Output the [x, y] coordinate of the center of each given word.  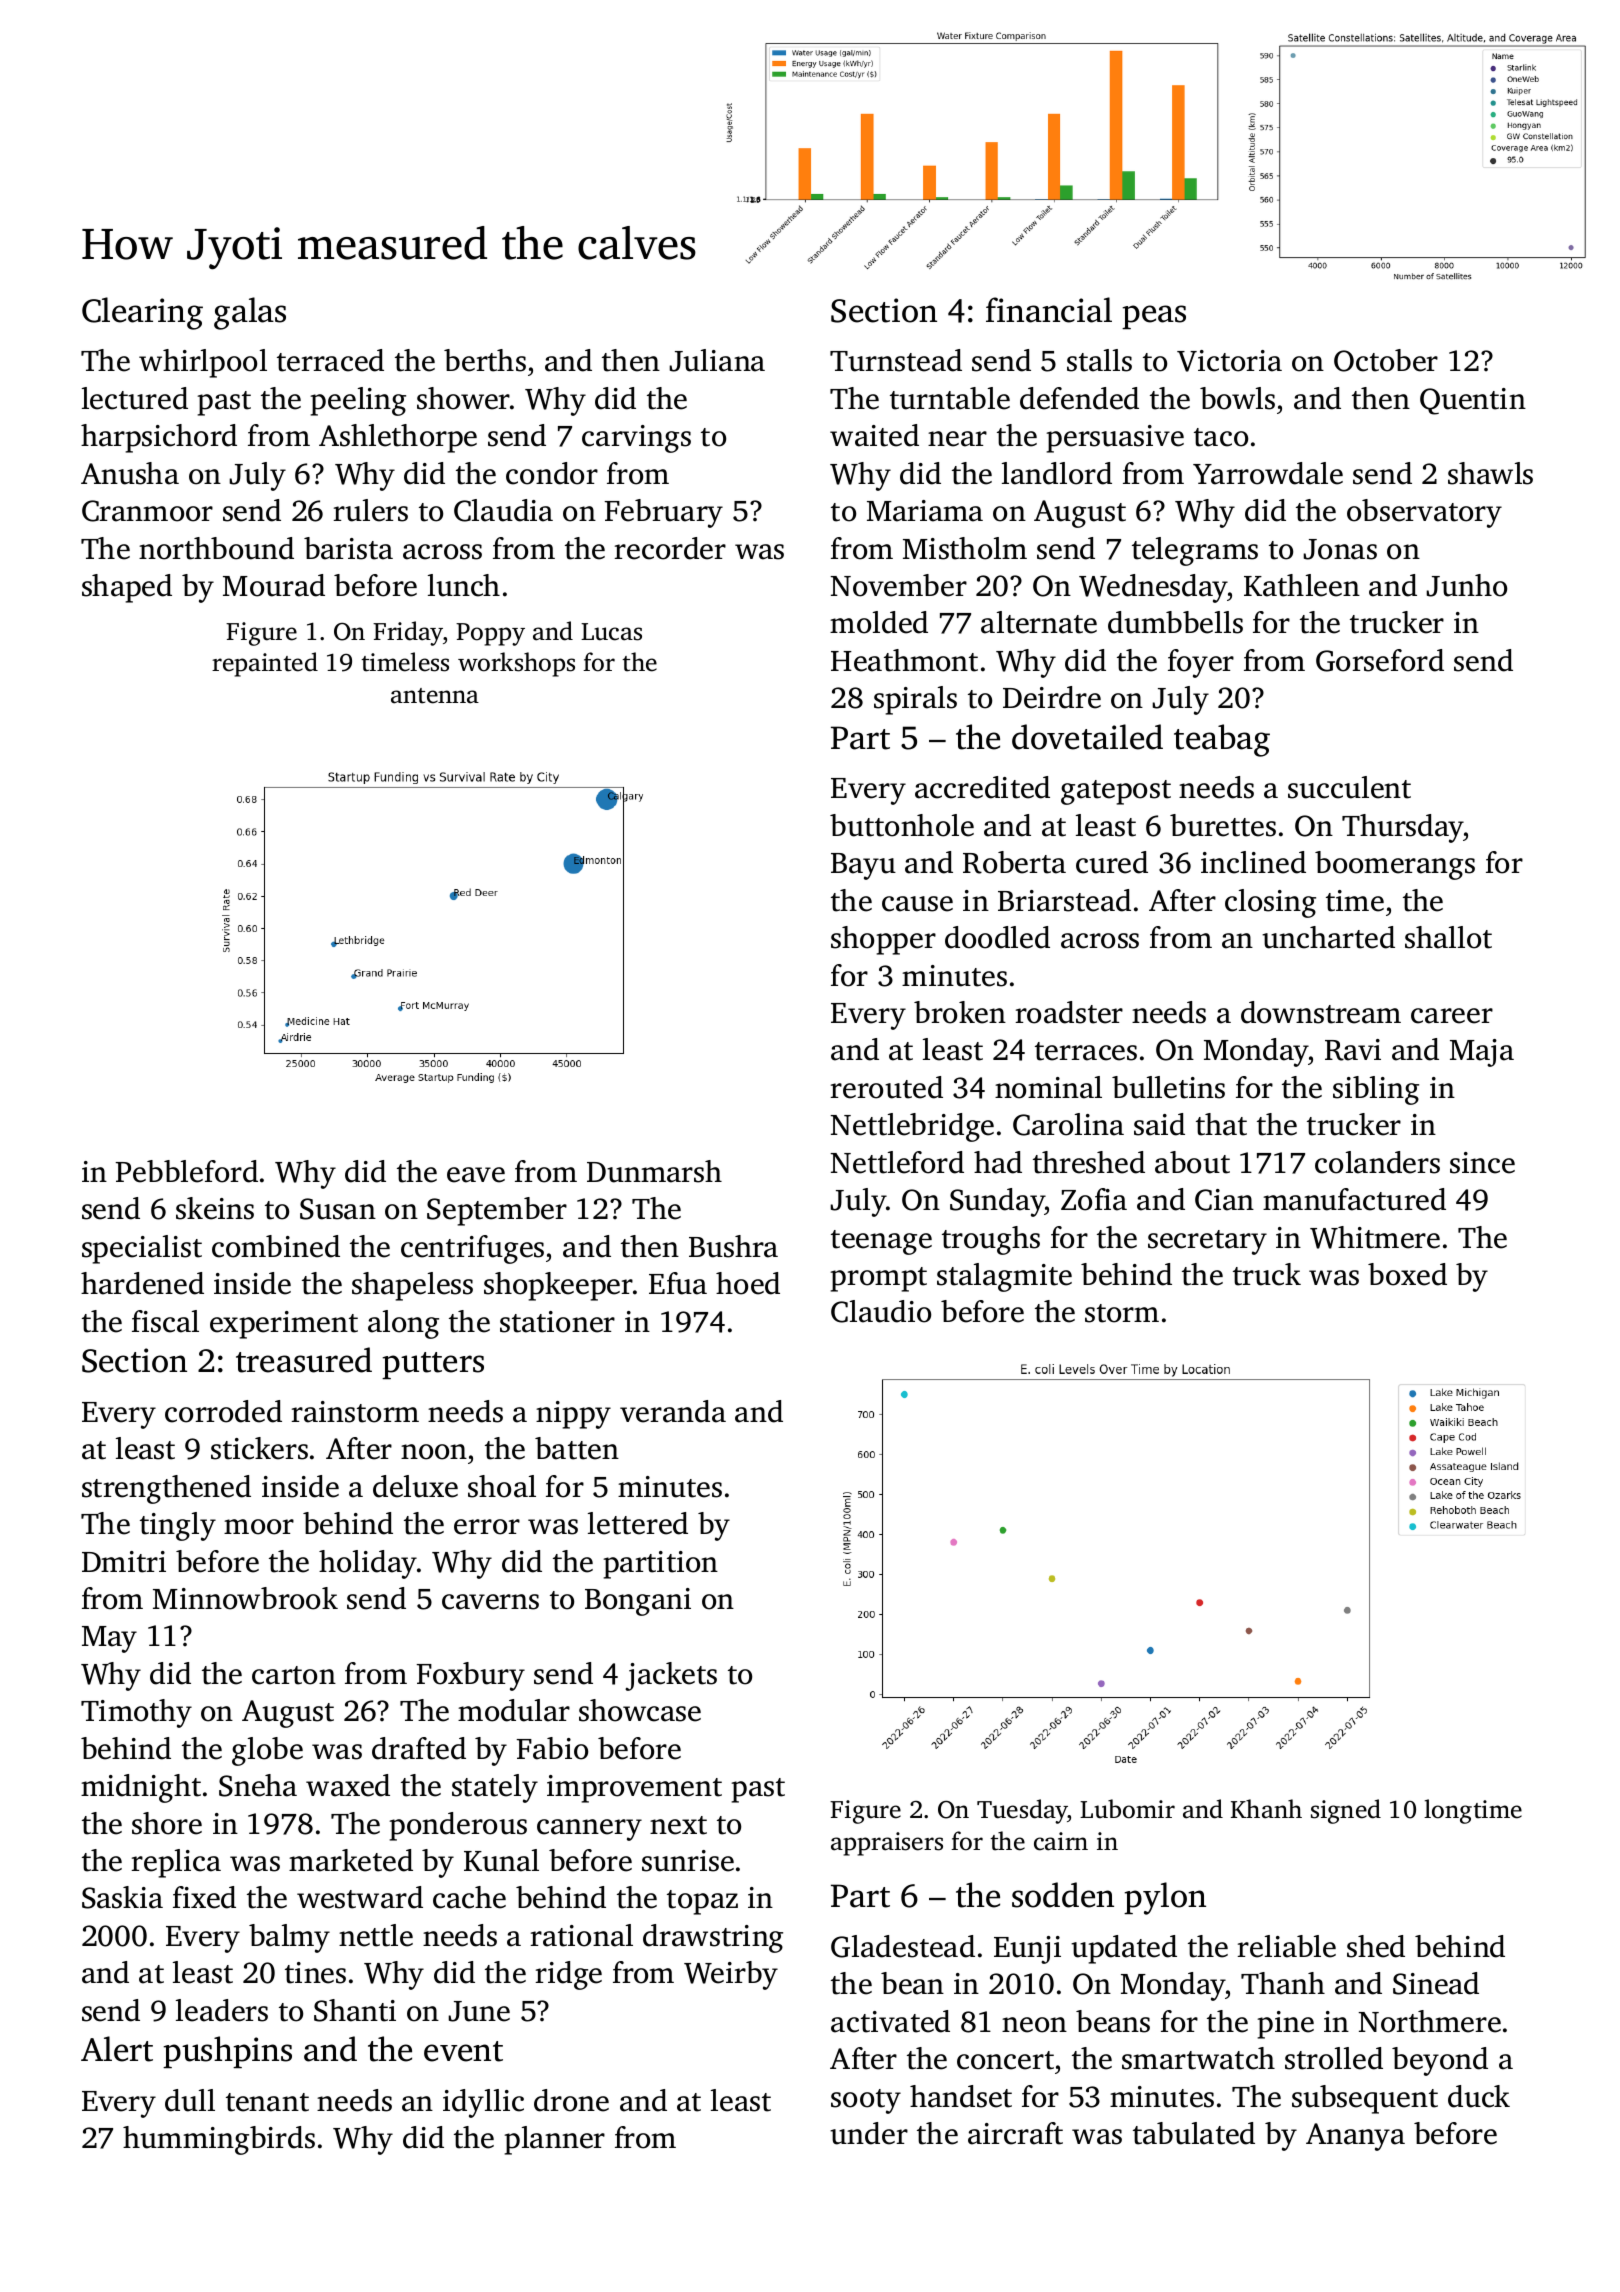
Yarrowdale [1268, 473]
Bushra [733, 1246]
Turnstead [896, 360]
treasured [304, 1360]
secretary [1207, 1242]
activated [890, 2021]
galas [250, 313]
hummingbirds [219, 2140]
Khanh [1266, 1809]
